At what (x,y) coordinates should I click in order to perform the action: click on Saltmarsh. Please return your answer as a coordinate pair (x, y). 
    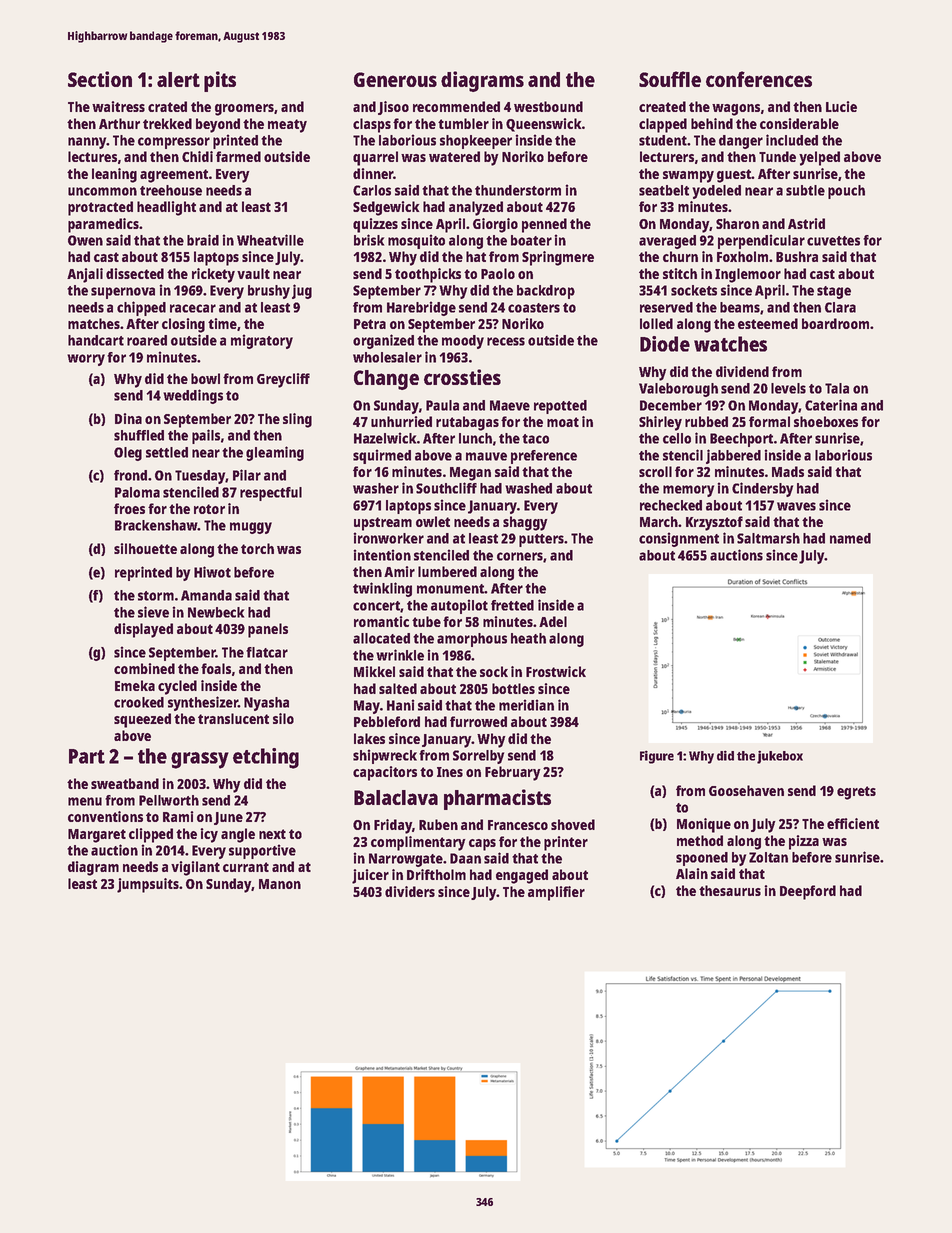
    Looking at the image, I should click on (768, 538).
